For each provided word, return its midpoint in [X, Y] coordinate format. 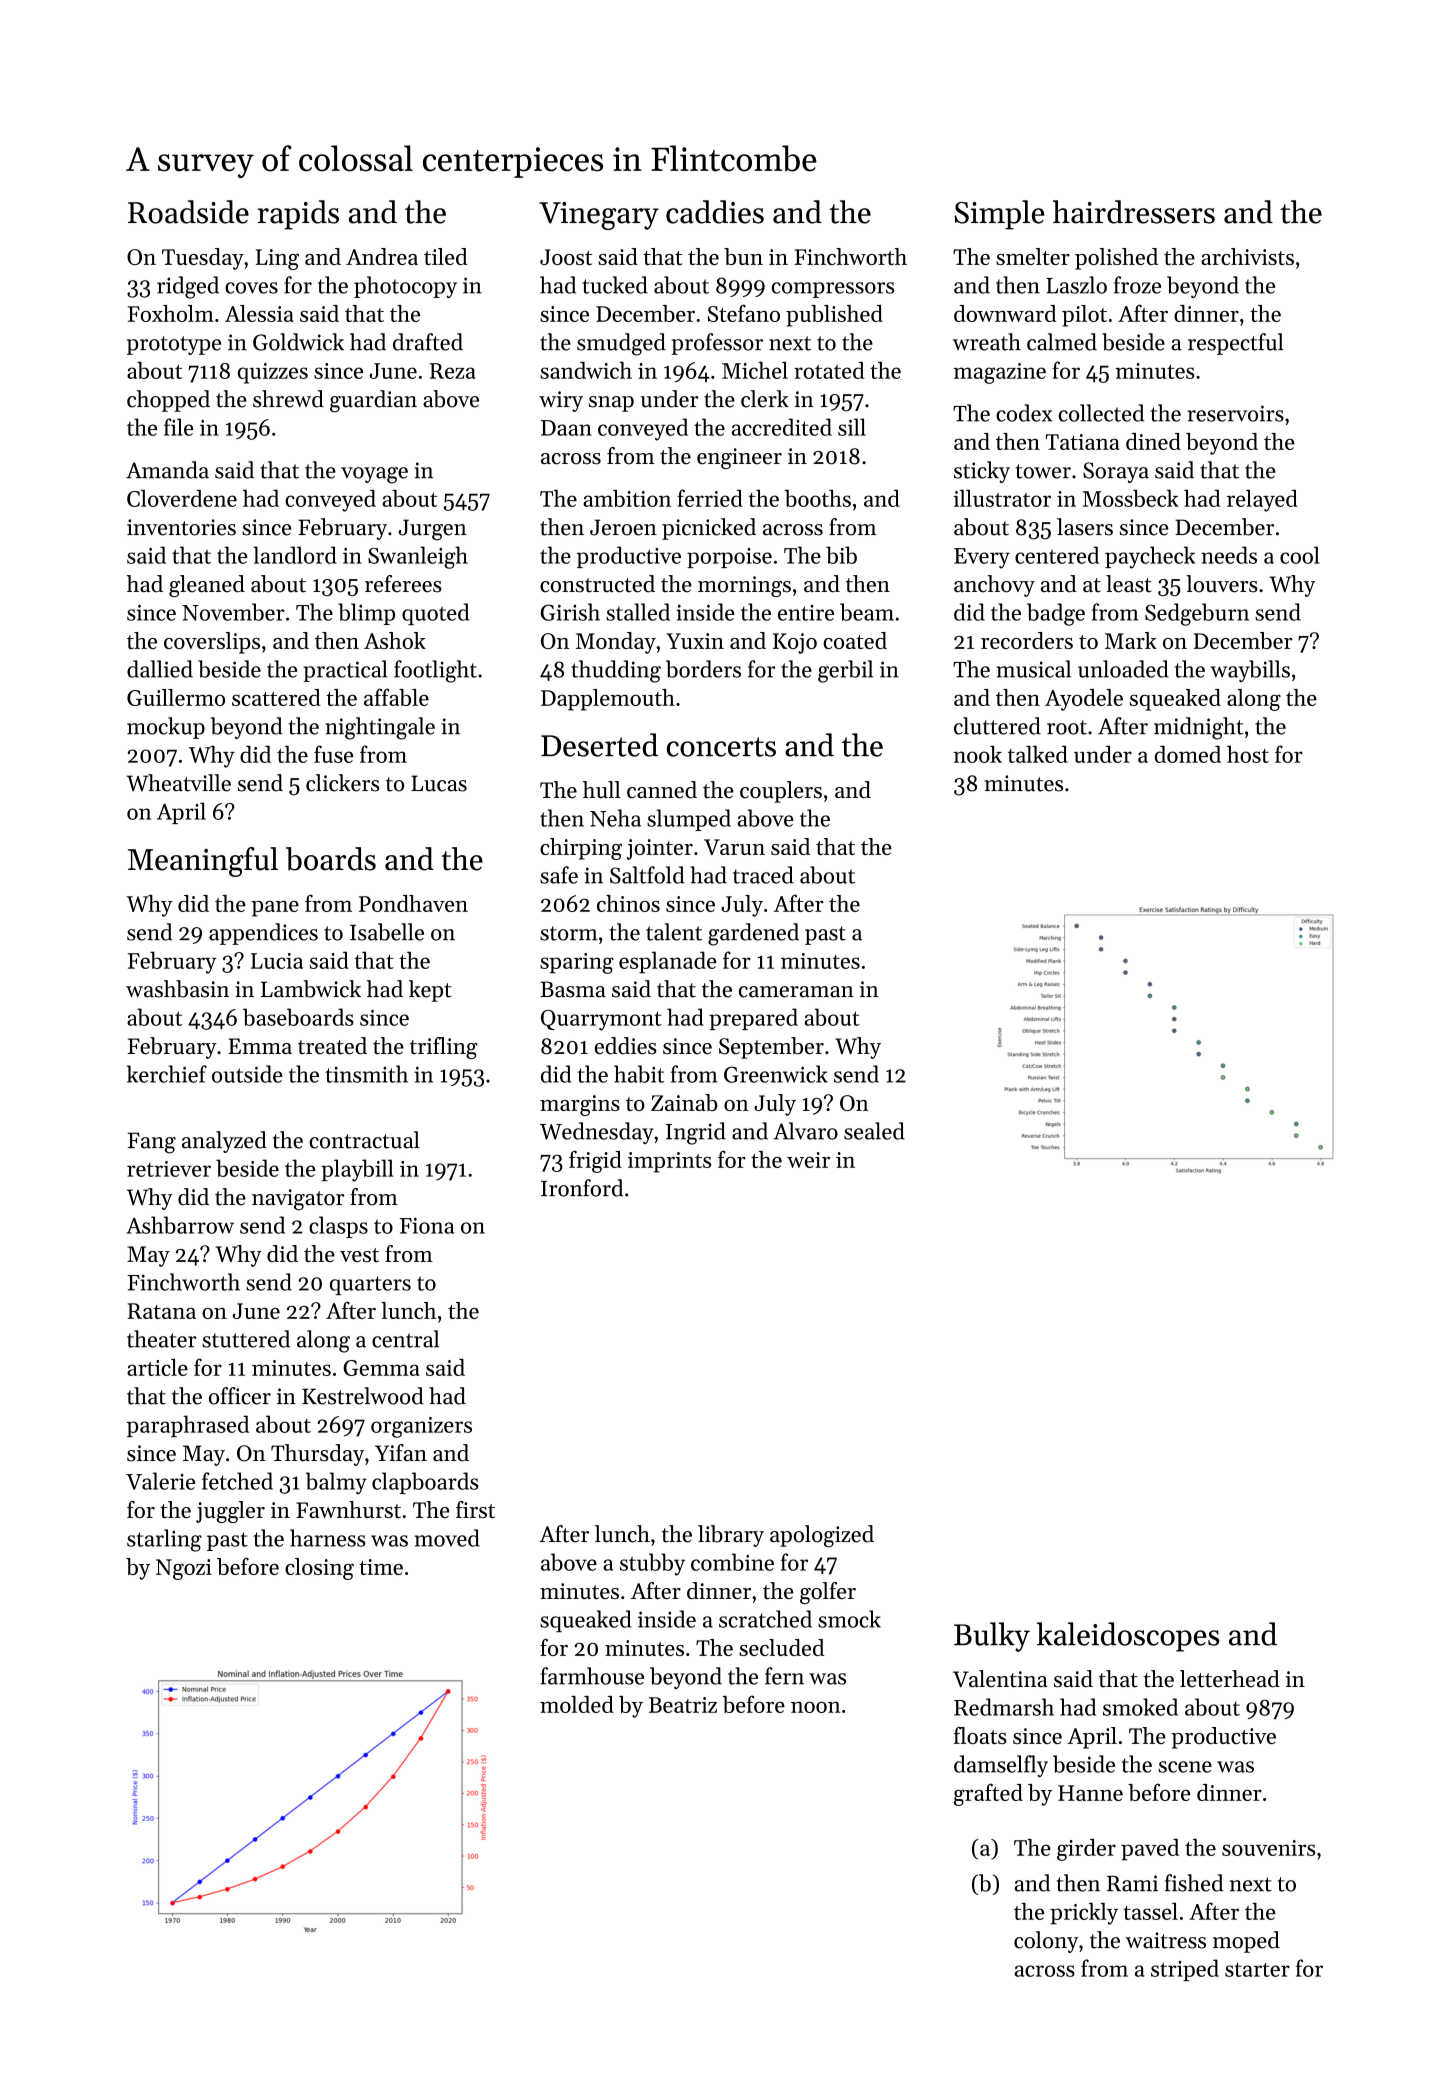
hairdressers [1134, 212]
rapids [298, 215]
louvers [1222, 584]
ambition [627, 498]
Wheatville [178, 783]
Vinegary [599, 216]
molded [577, 1704]
